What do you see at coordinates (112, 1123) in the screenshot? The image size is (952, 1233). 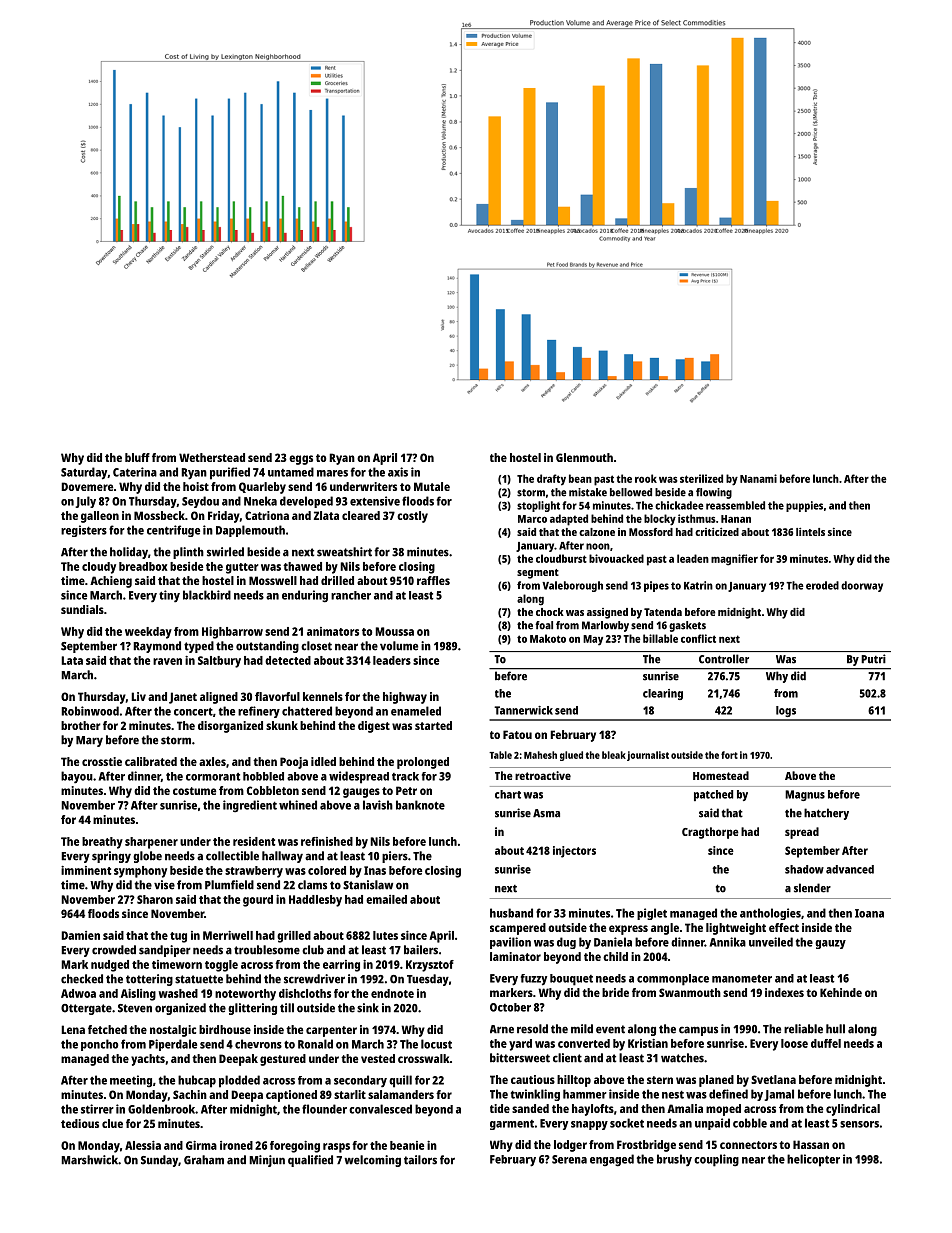 I see `clue` at bounding box center [112, 1123].
